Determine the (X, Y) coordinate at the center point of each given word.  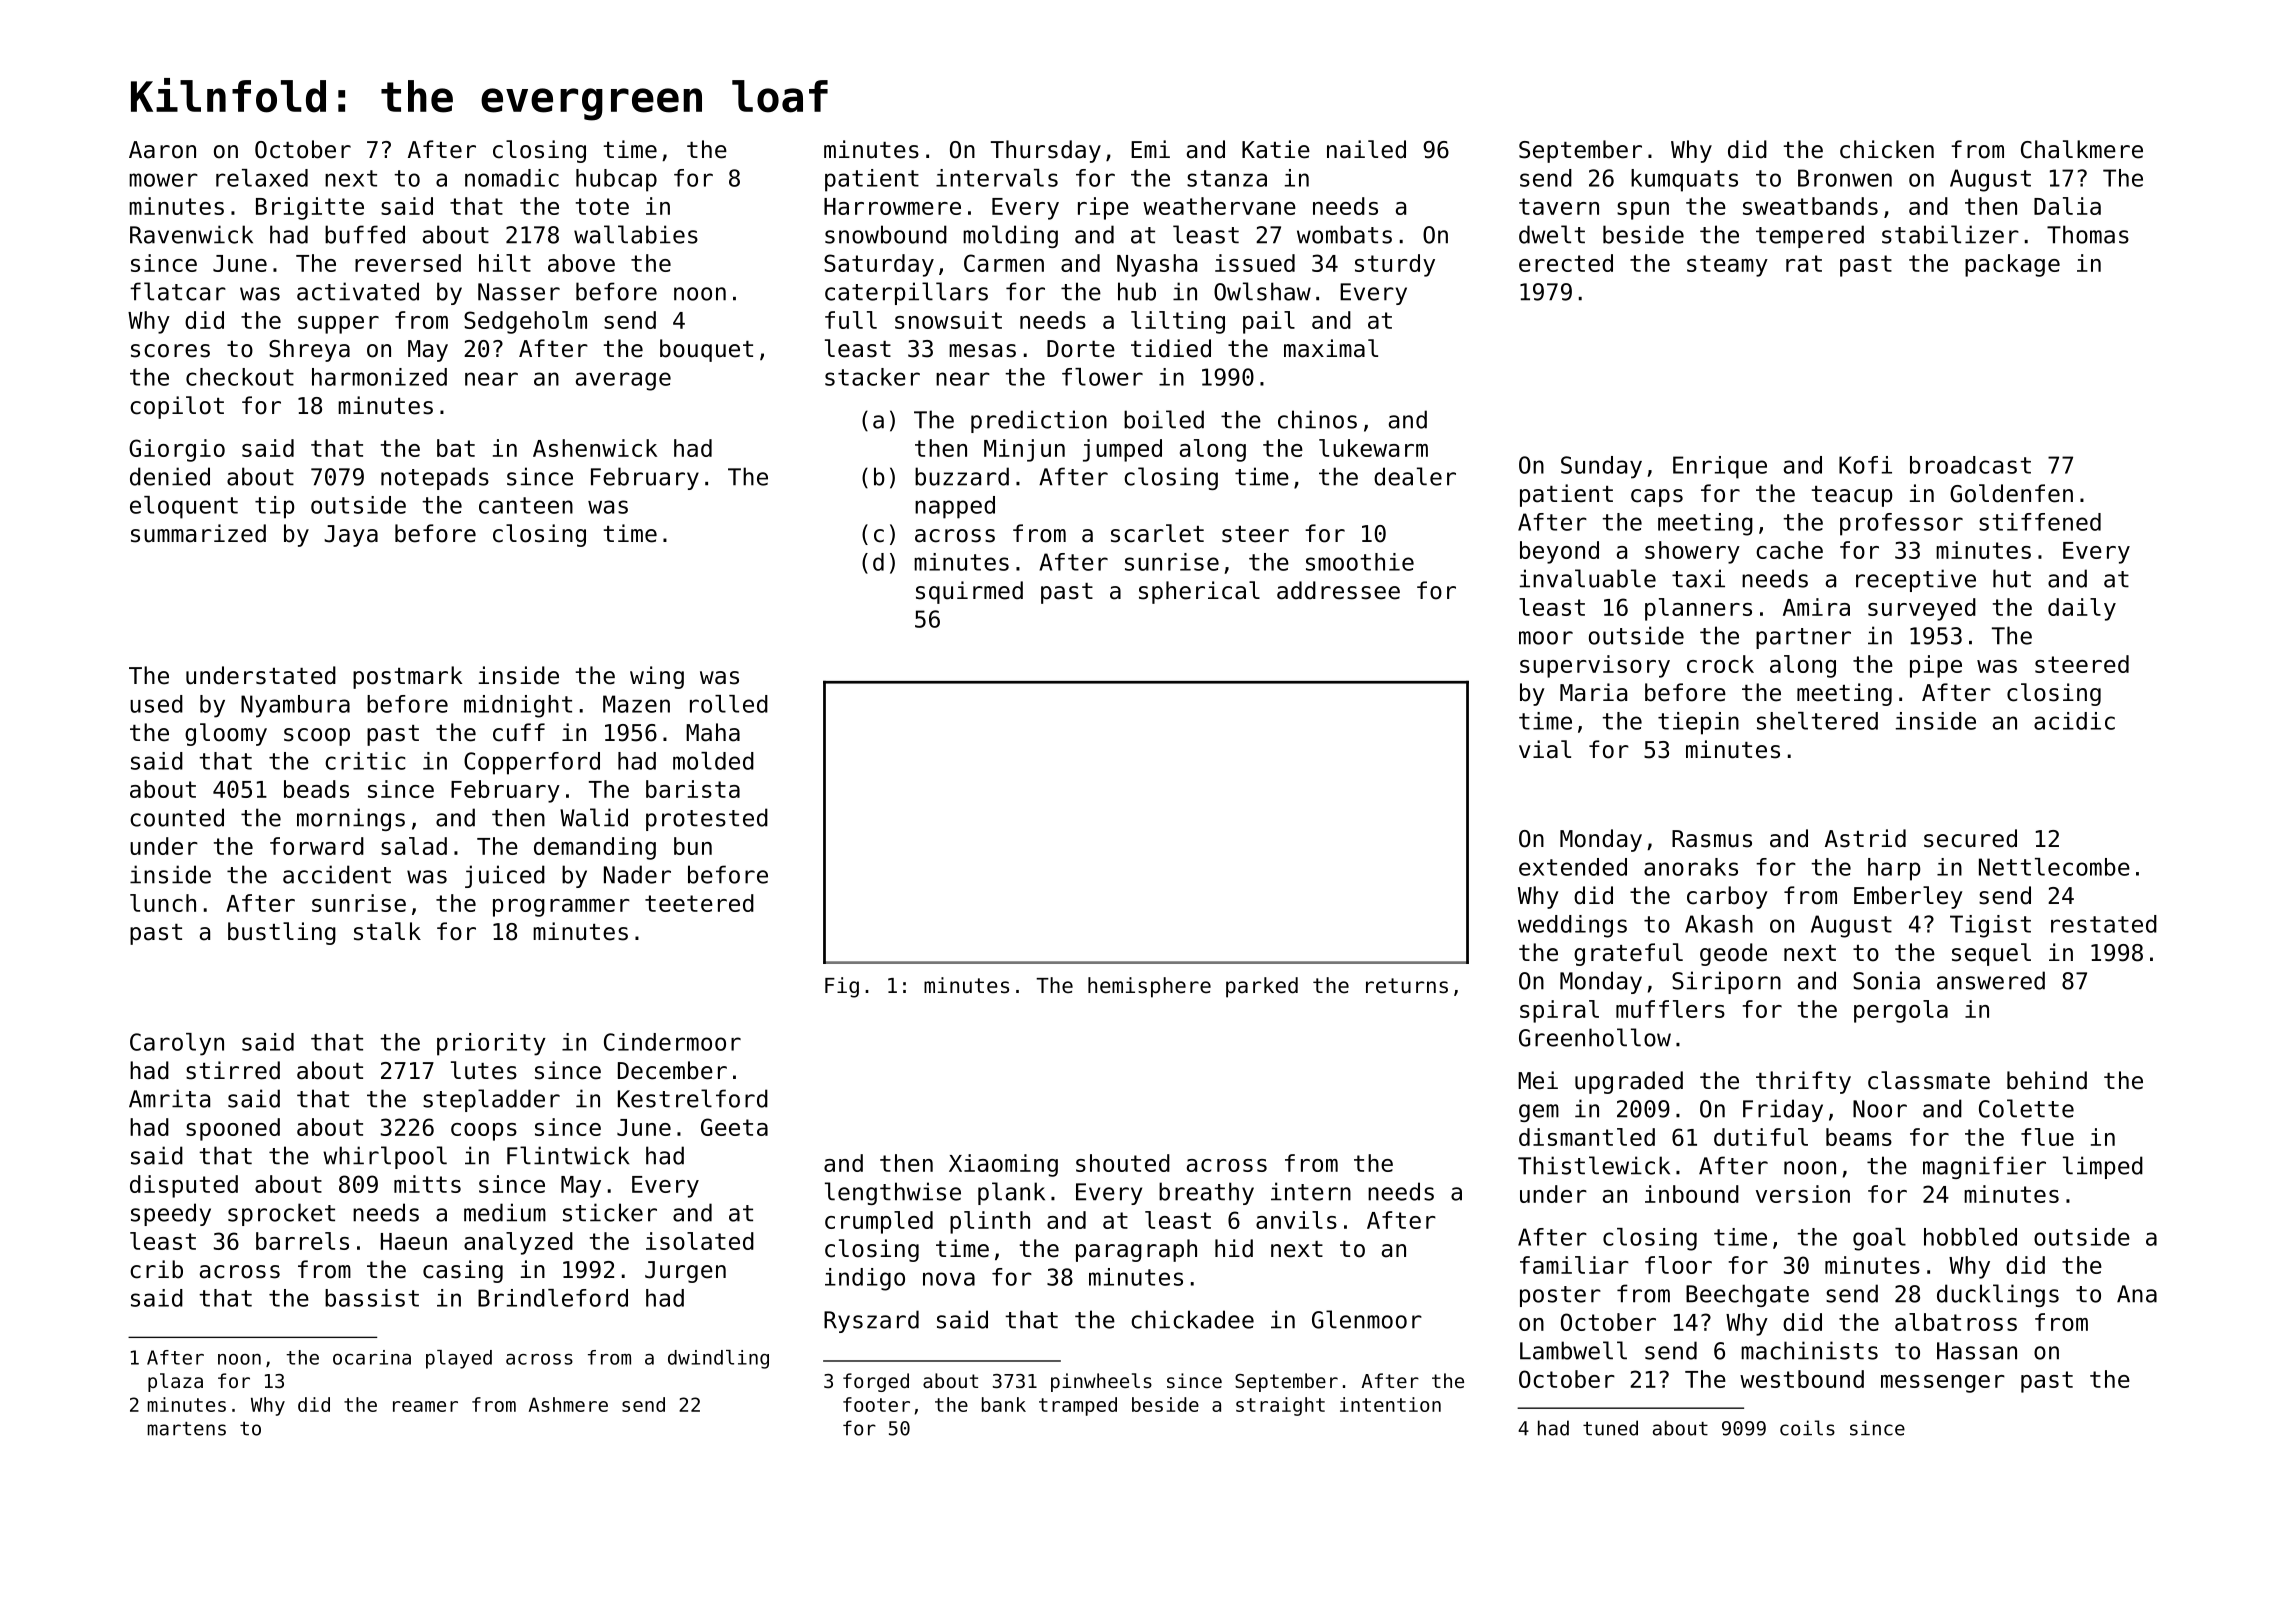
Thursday (1046, 151)
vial (1545, 749)
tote (602, 206)
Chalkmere (2082, 149)
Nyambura (295, 706)
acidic (2074, 721)
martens (187, 1429)
